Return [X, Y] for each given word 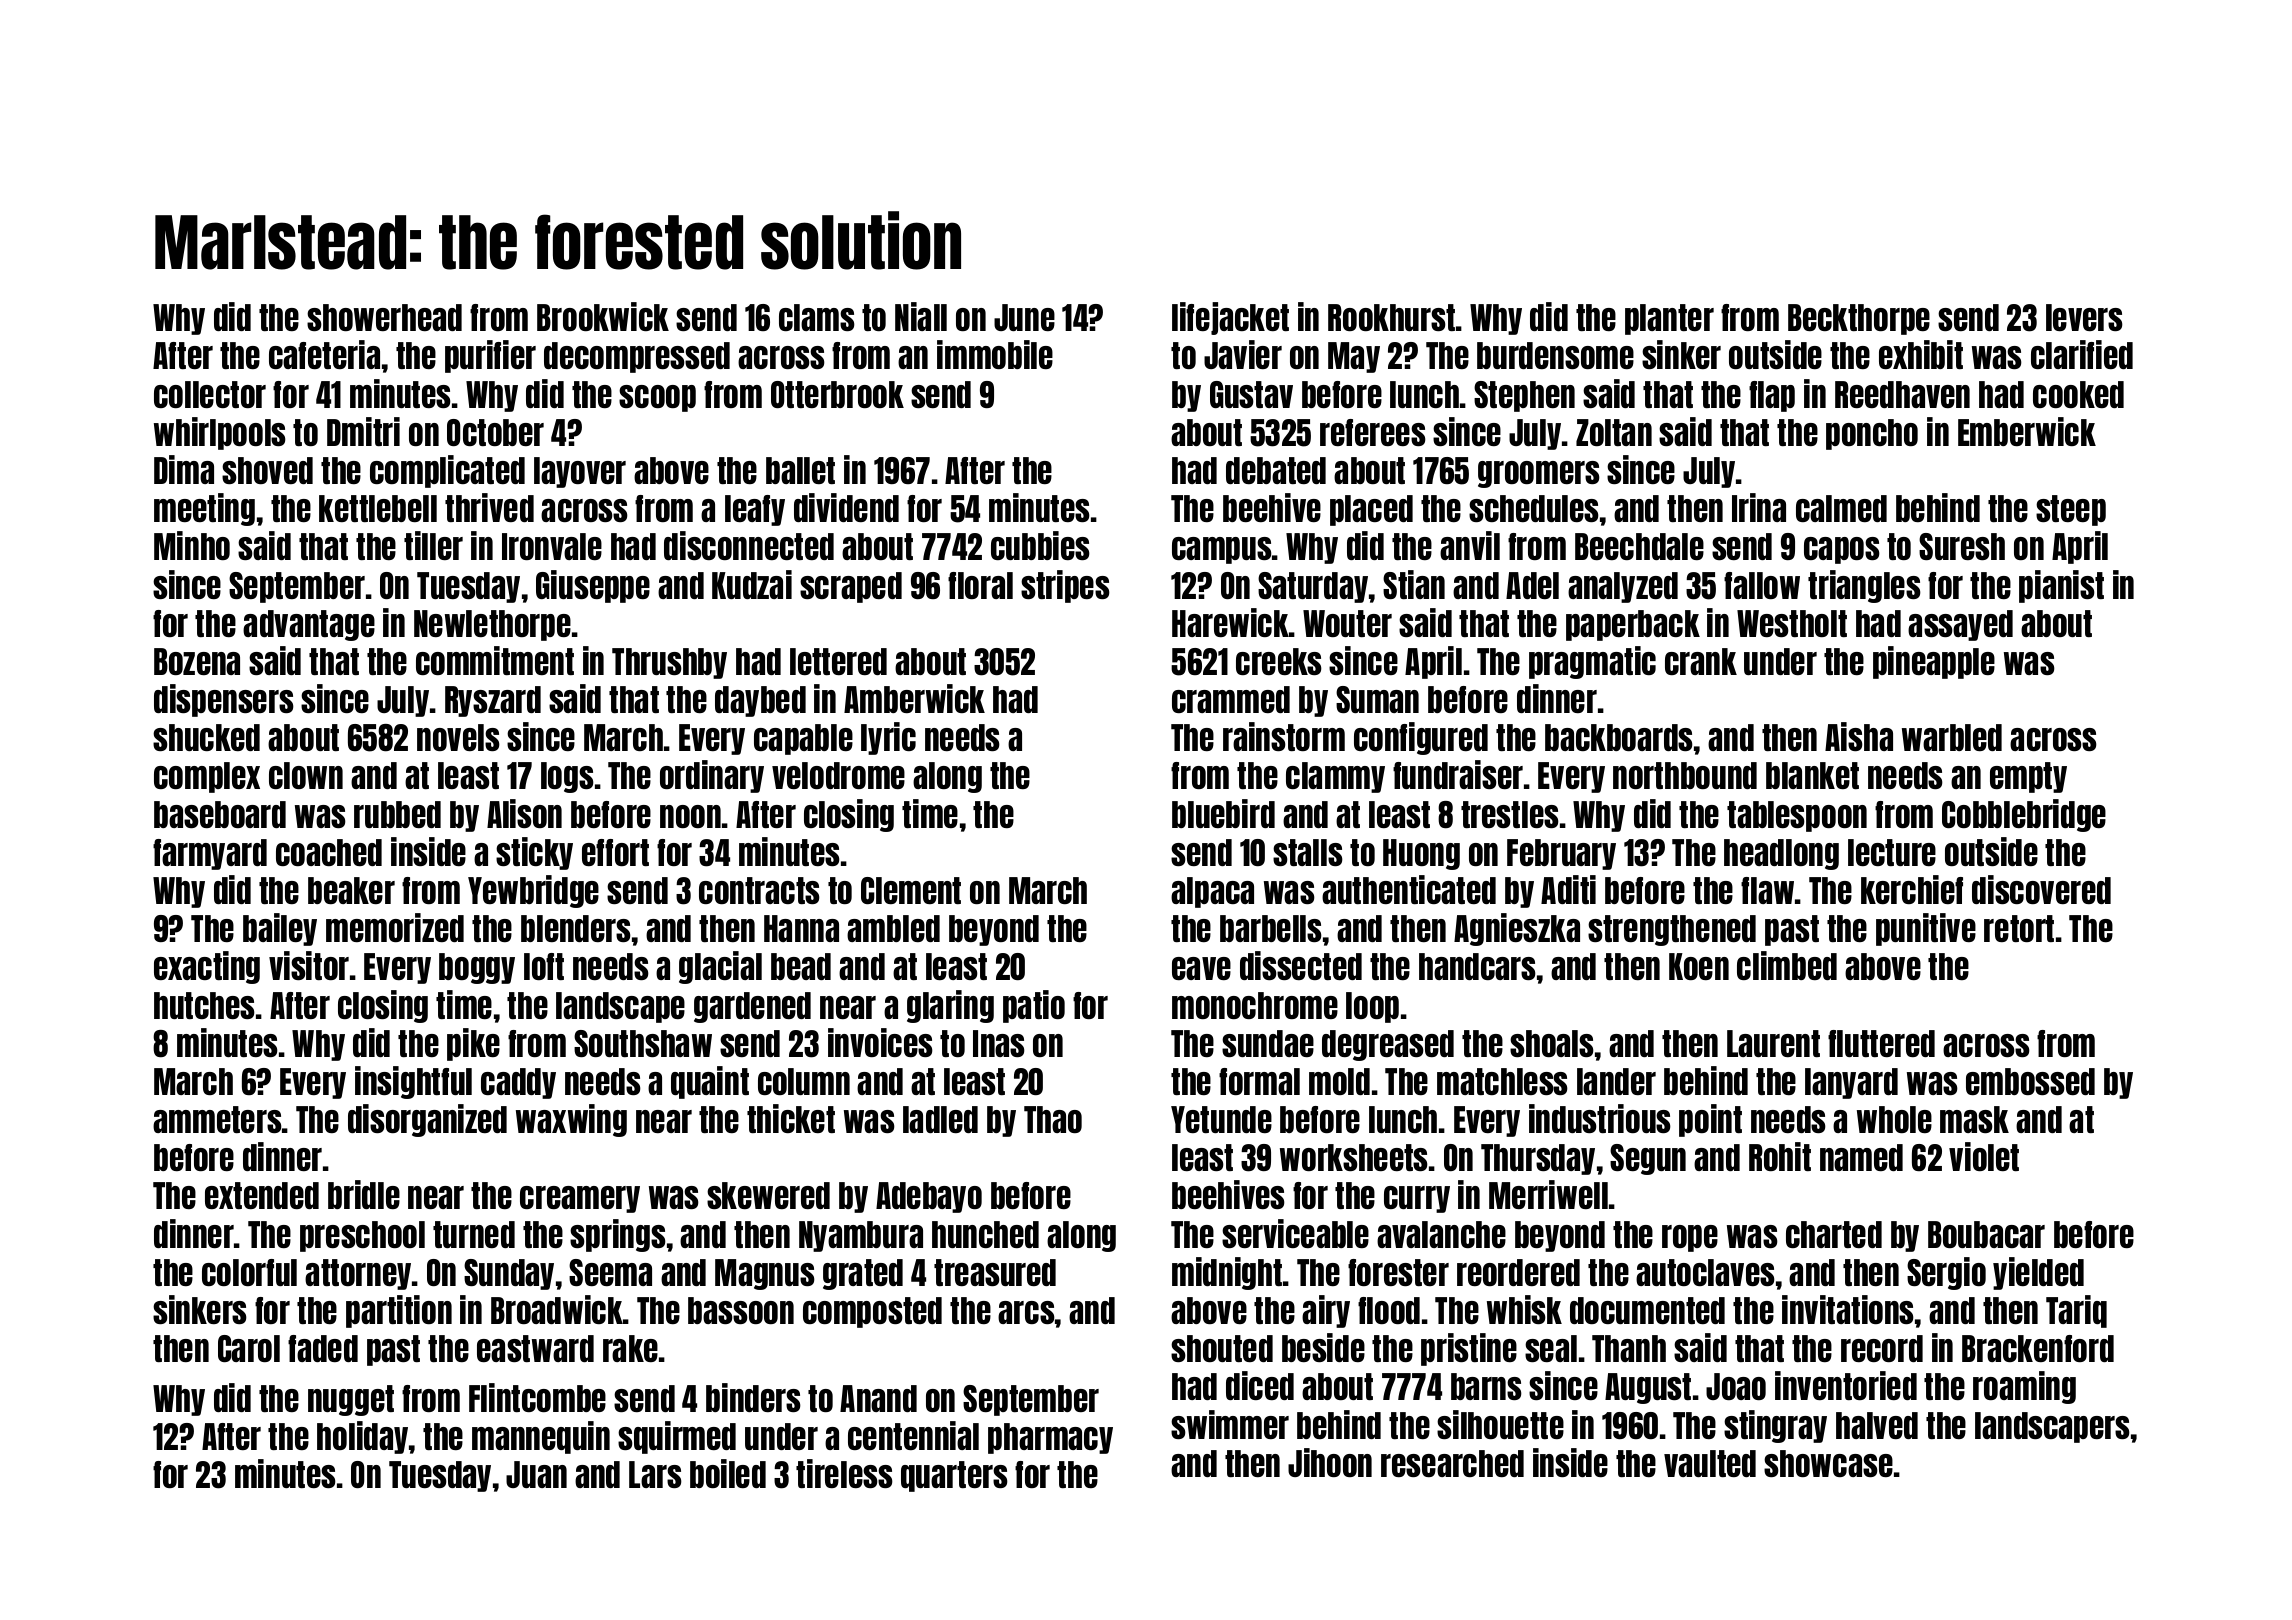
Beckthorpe [1859, 319]
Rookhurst [1391, 317]
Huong [1421, 854]
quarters [954, 1476]
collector [210, 394]
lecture [1892, 852]
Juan [536, 1474]
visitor [309, 965]
